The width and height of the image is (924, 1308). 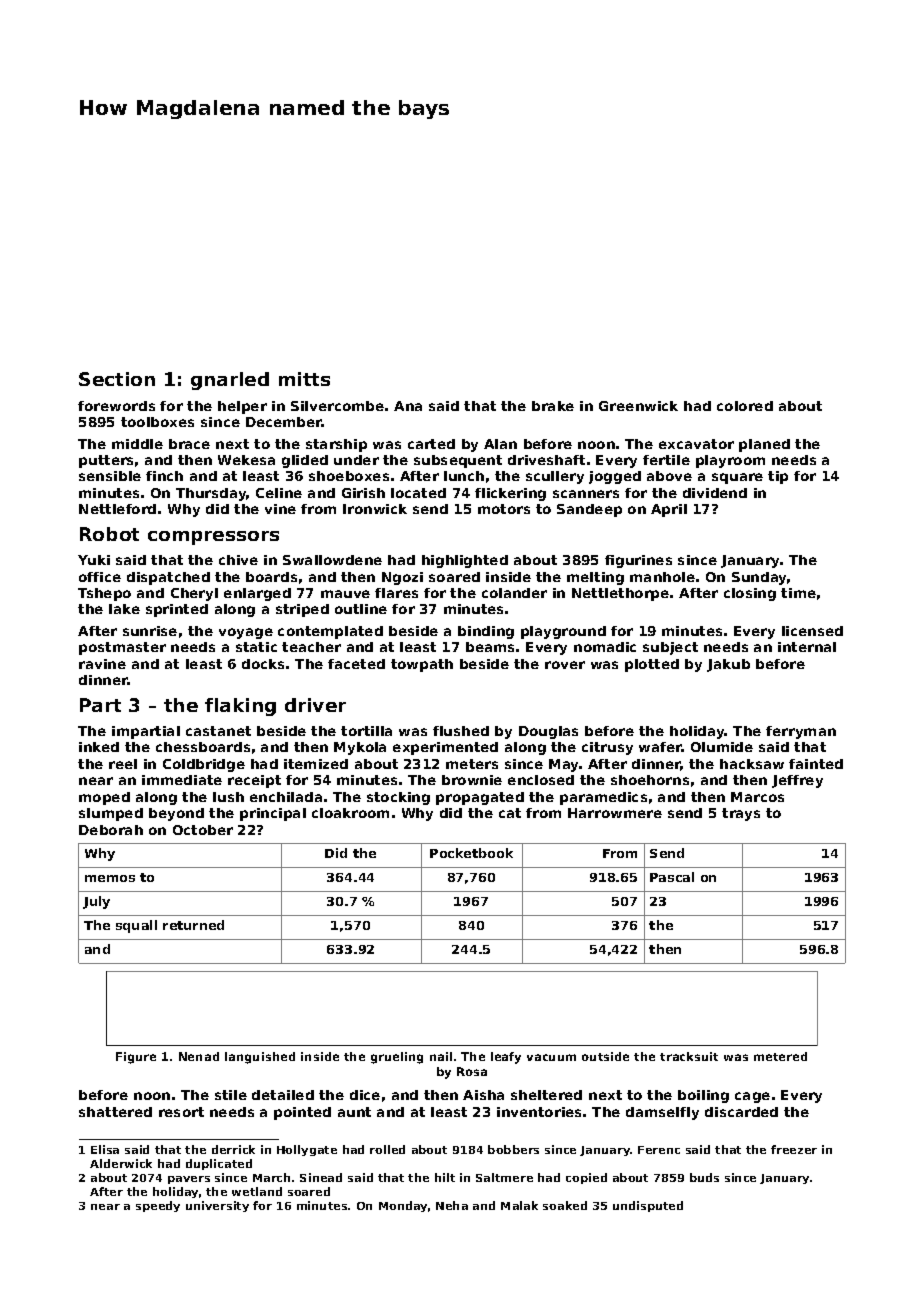 What do you see at coordinates (398, 798) in the image?
I see `stocking` at bounding box center [398, 798].
